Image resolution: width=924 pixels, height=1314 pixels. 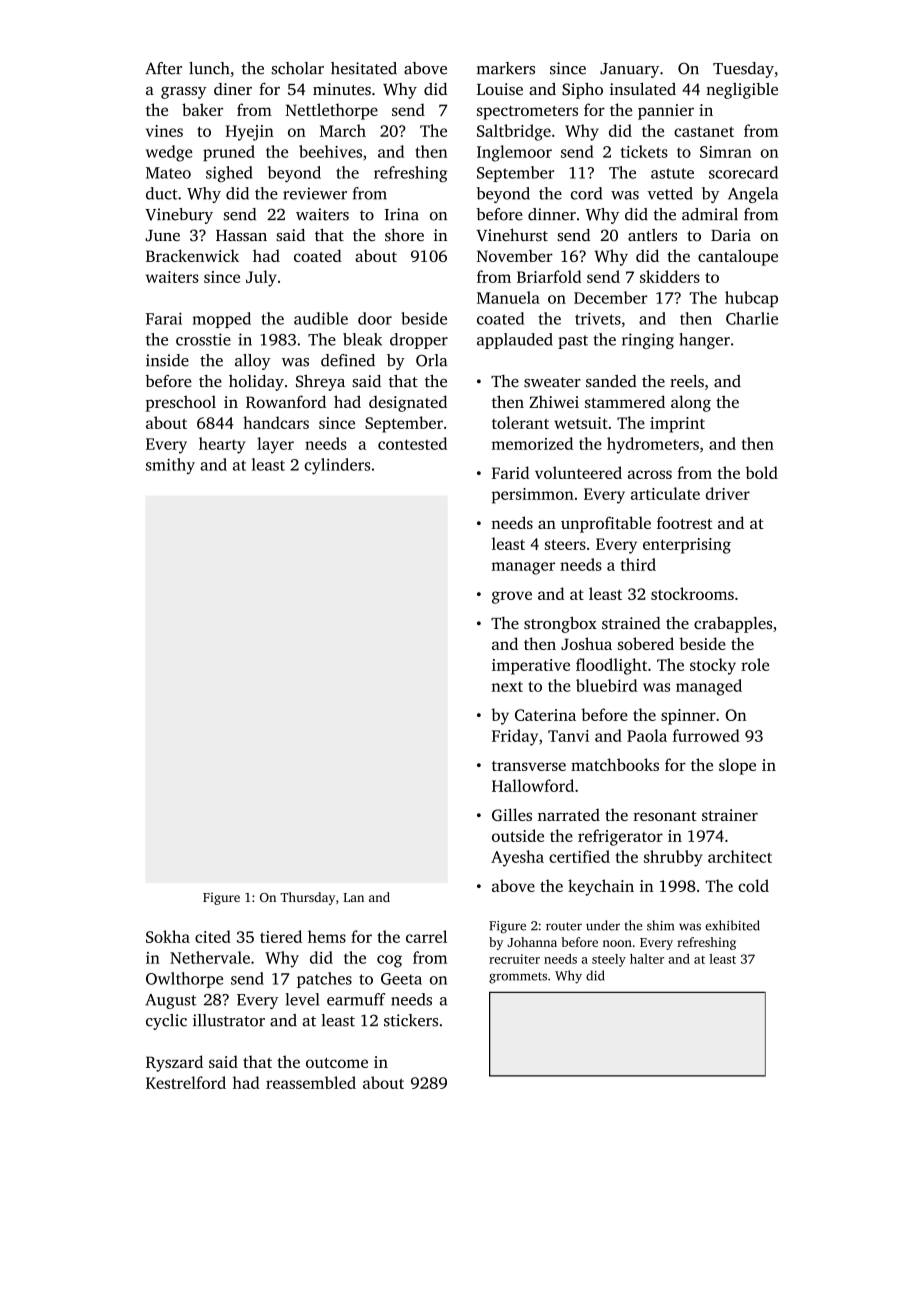 What do you see at coordinates (670, 276) in the document?
I see `skidders` at bounding box center [670, 276].
